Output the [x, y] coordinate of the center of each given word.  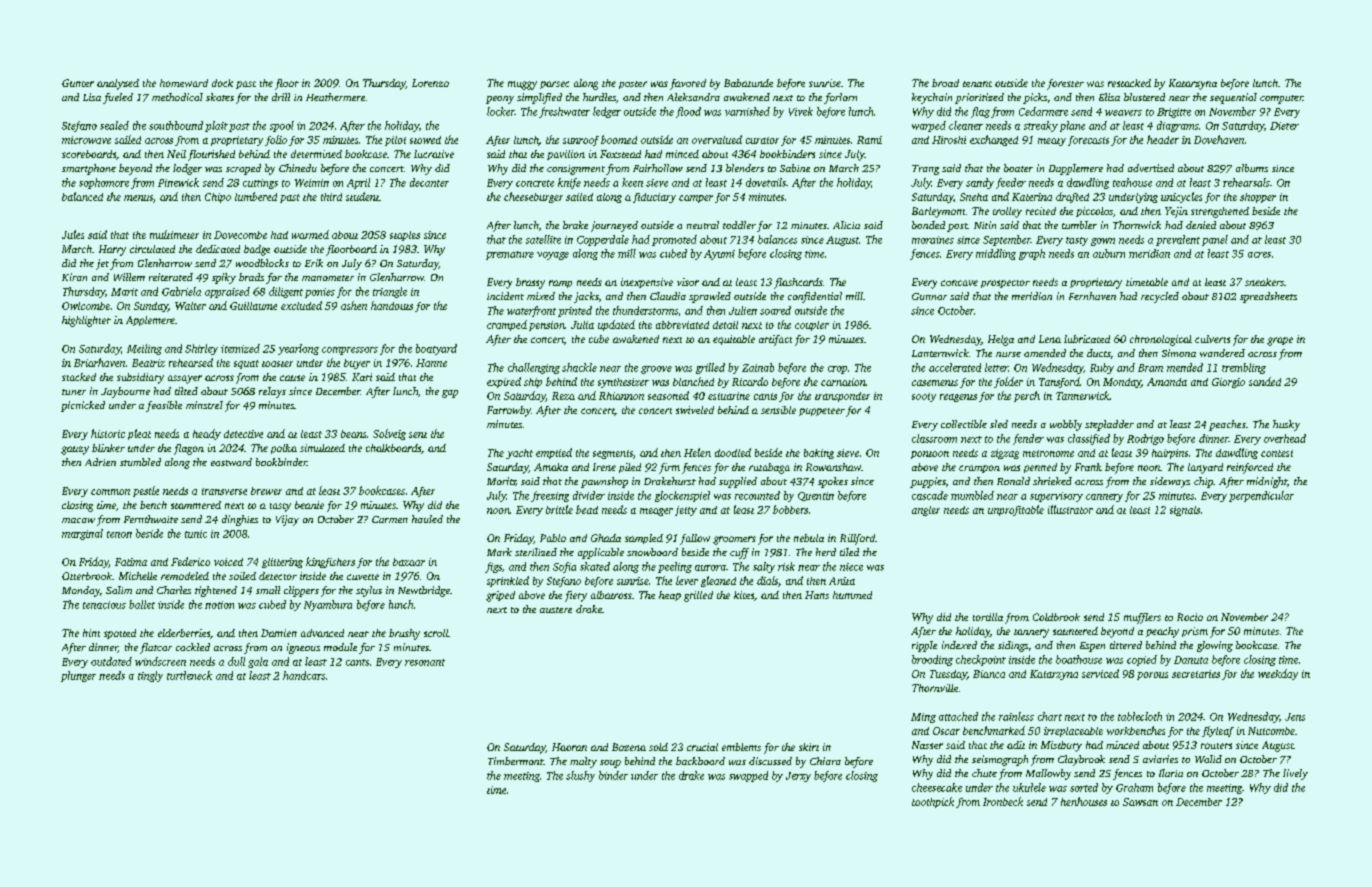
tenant [977, 84]
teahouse [1132, 182]
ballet [142, 604]
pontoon [930, 455]
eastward [231, 462]
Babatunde [748, 83]
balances [777, 239]
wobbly [1066, 425]
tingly [150, 676]
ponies [320, 293]
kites [744, 595]
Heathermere [335, 97]
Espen [1092, 647]
